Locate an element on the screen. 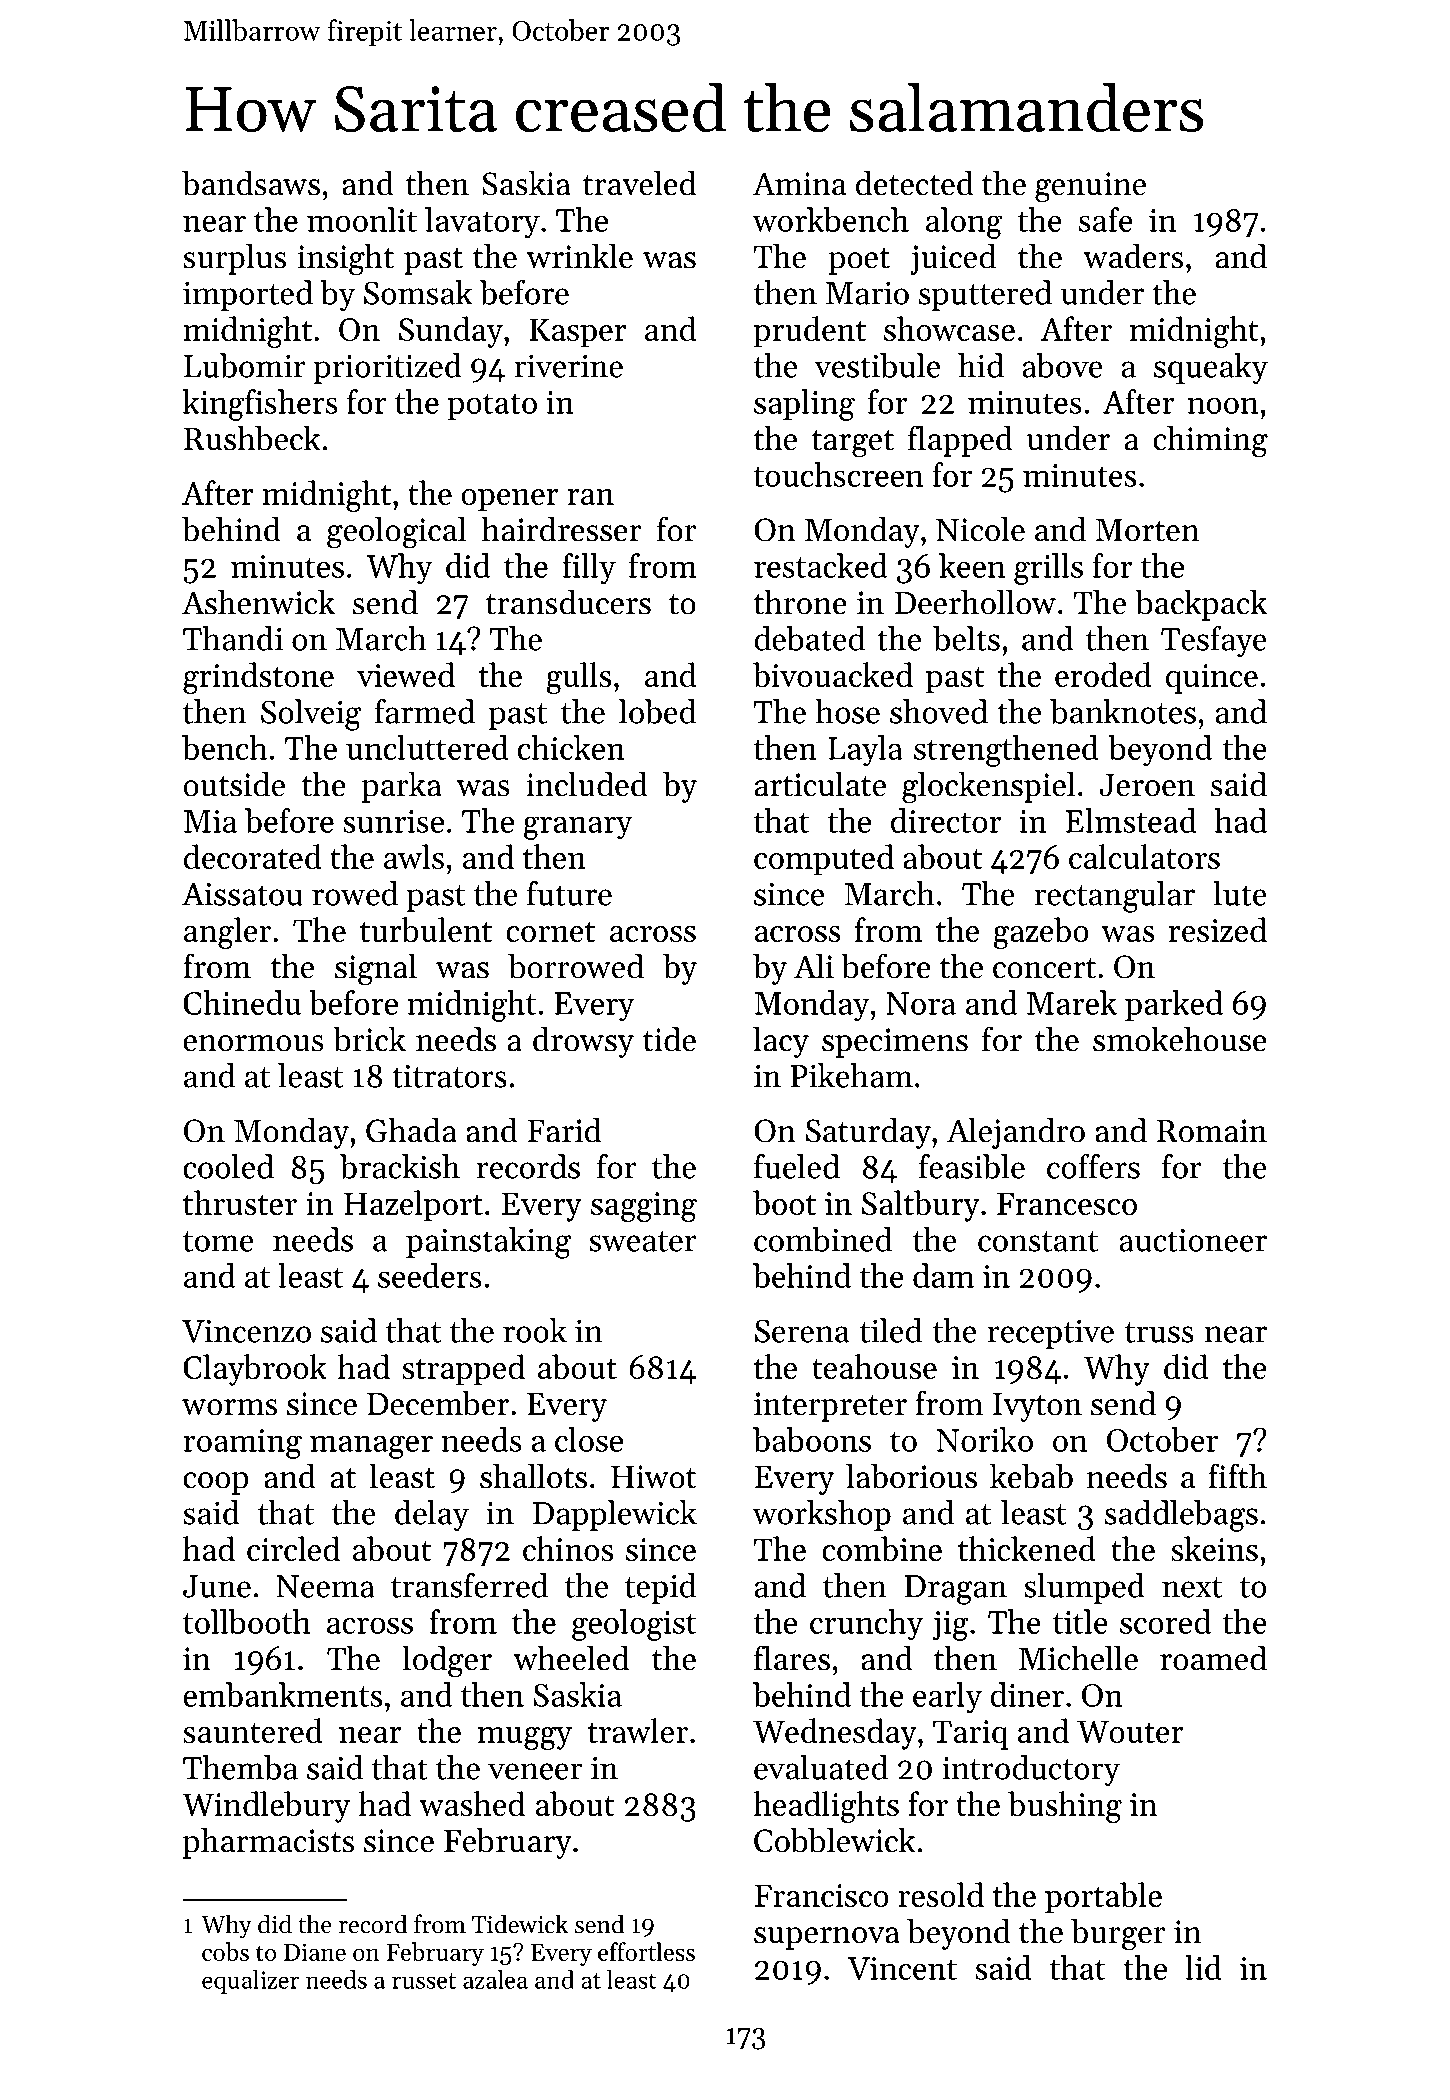 The width and height of the screenshot is (1450, 2100). Serena is located at coordinates (802, 1331).
